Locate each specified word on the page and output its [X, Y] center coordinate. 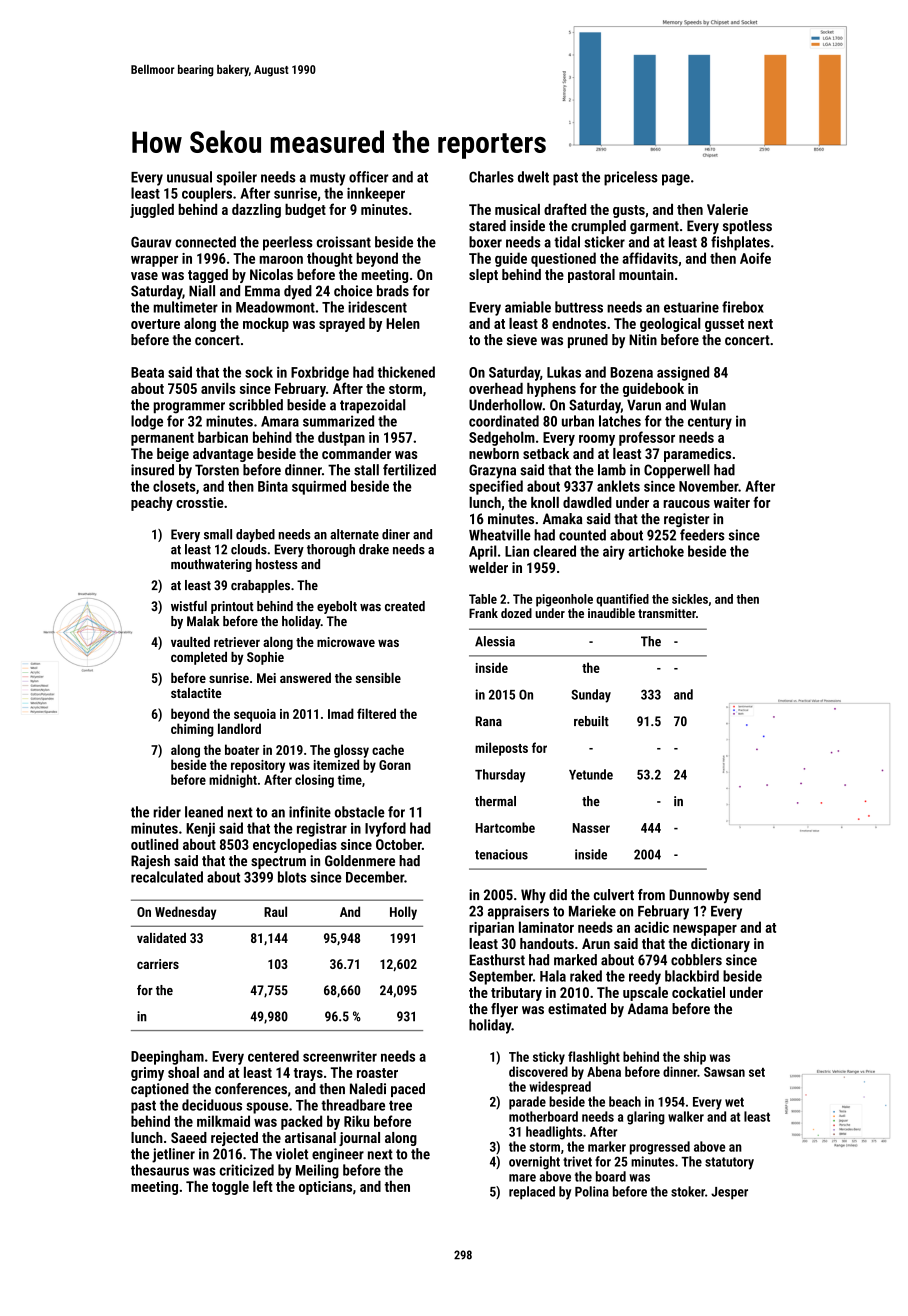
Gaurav [151, 242]
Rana [489, 721]
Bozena [631, 372]
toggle [230, 1188]
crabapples [260, 586]
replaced [532, 1193]
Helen [403, 323]
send [747, 895]
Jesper [729, 1193]
